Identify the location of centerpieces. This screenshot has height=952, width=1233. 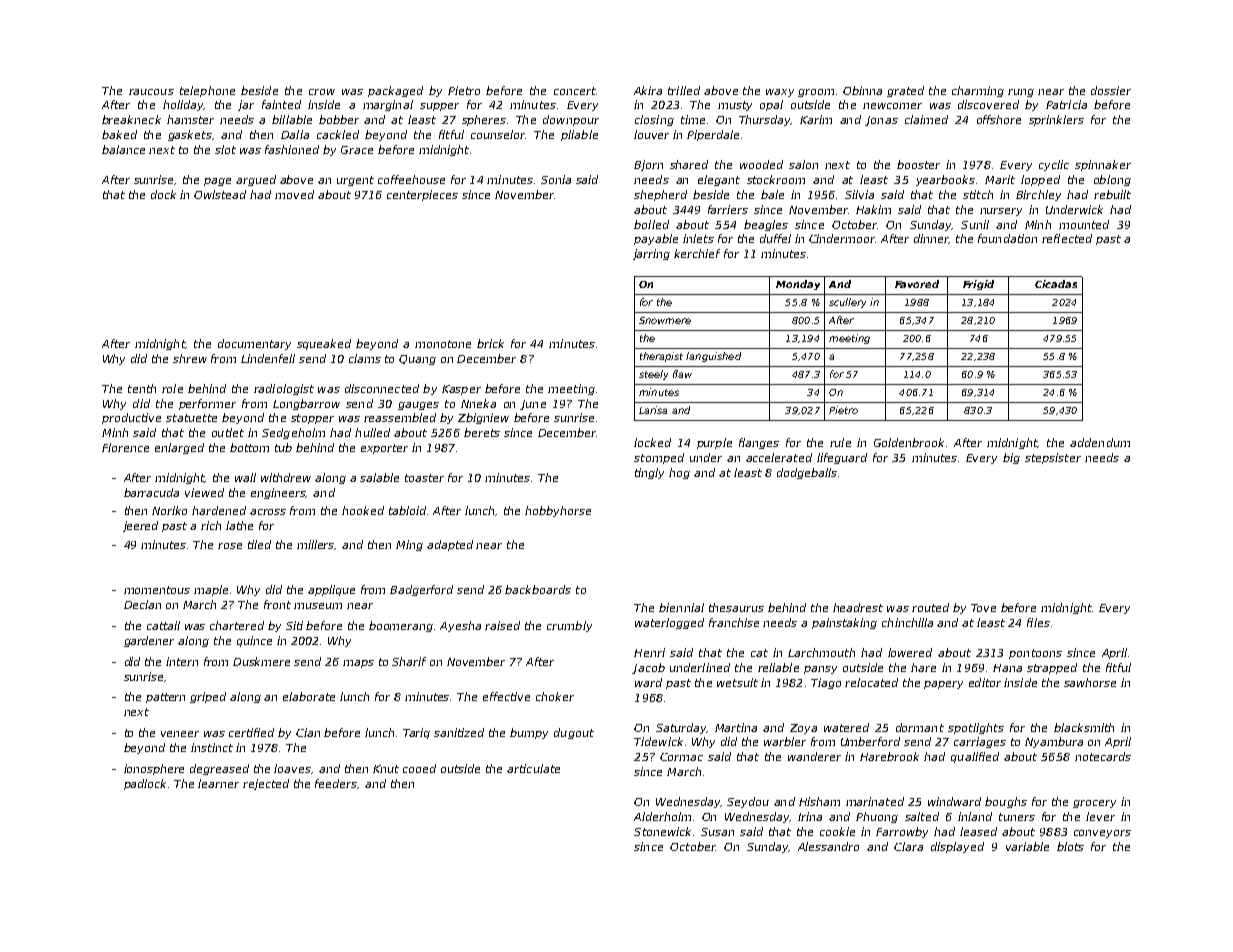
(422, 195).
